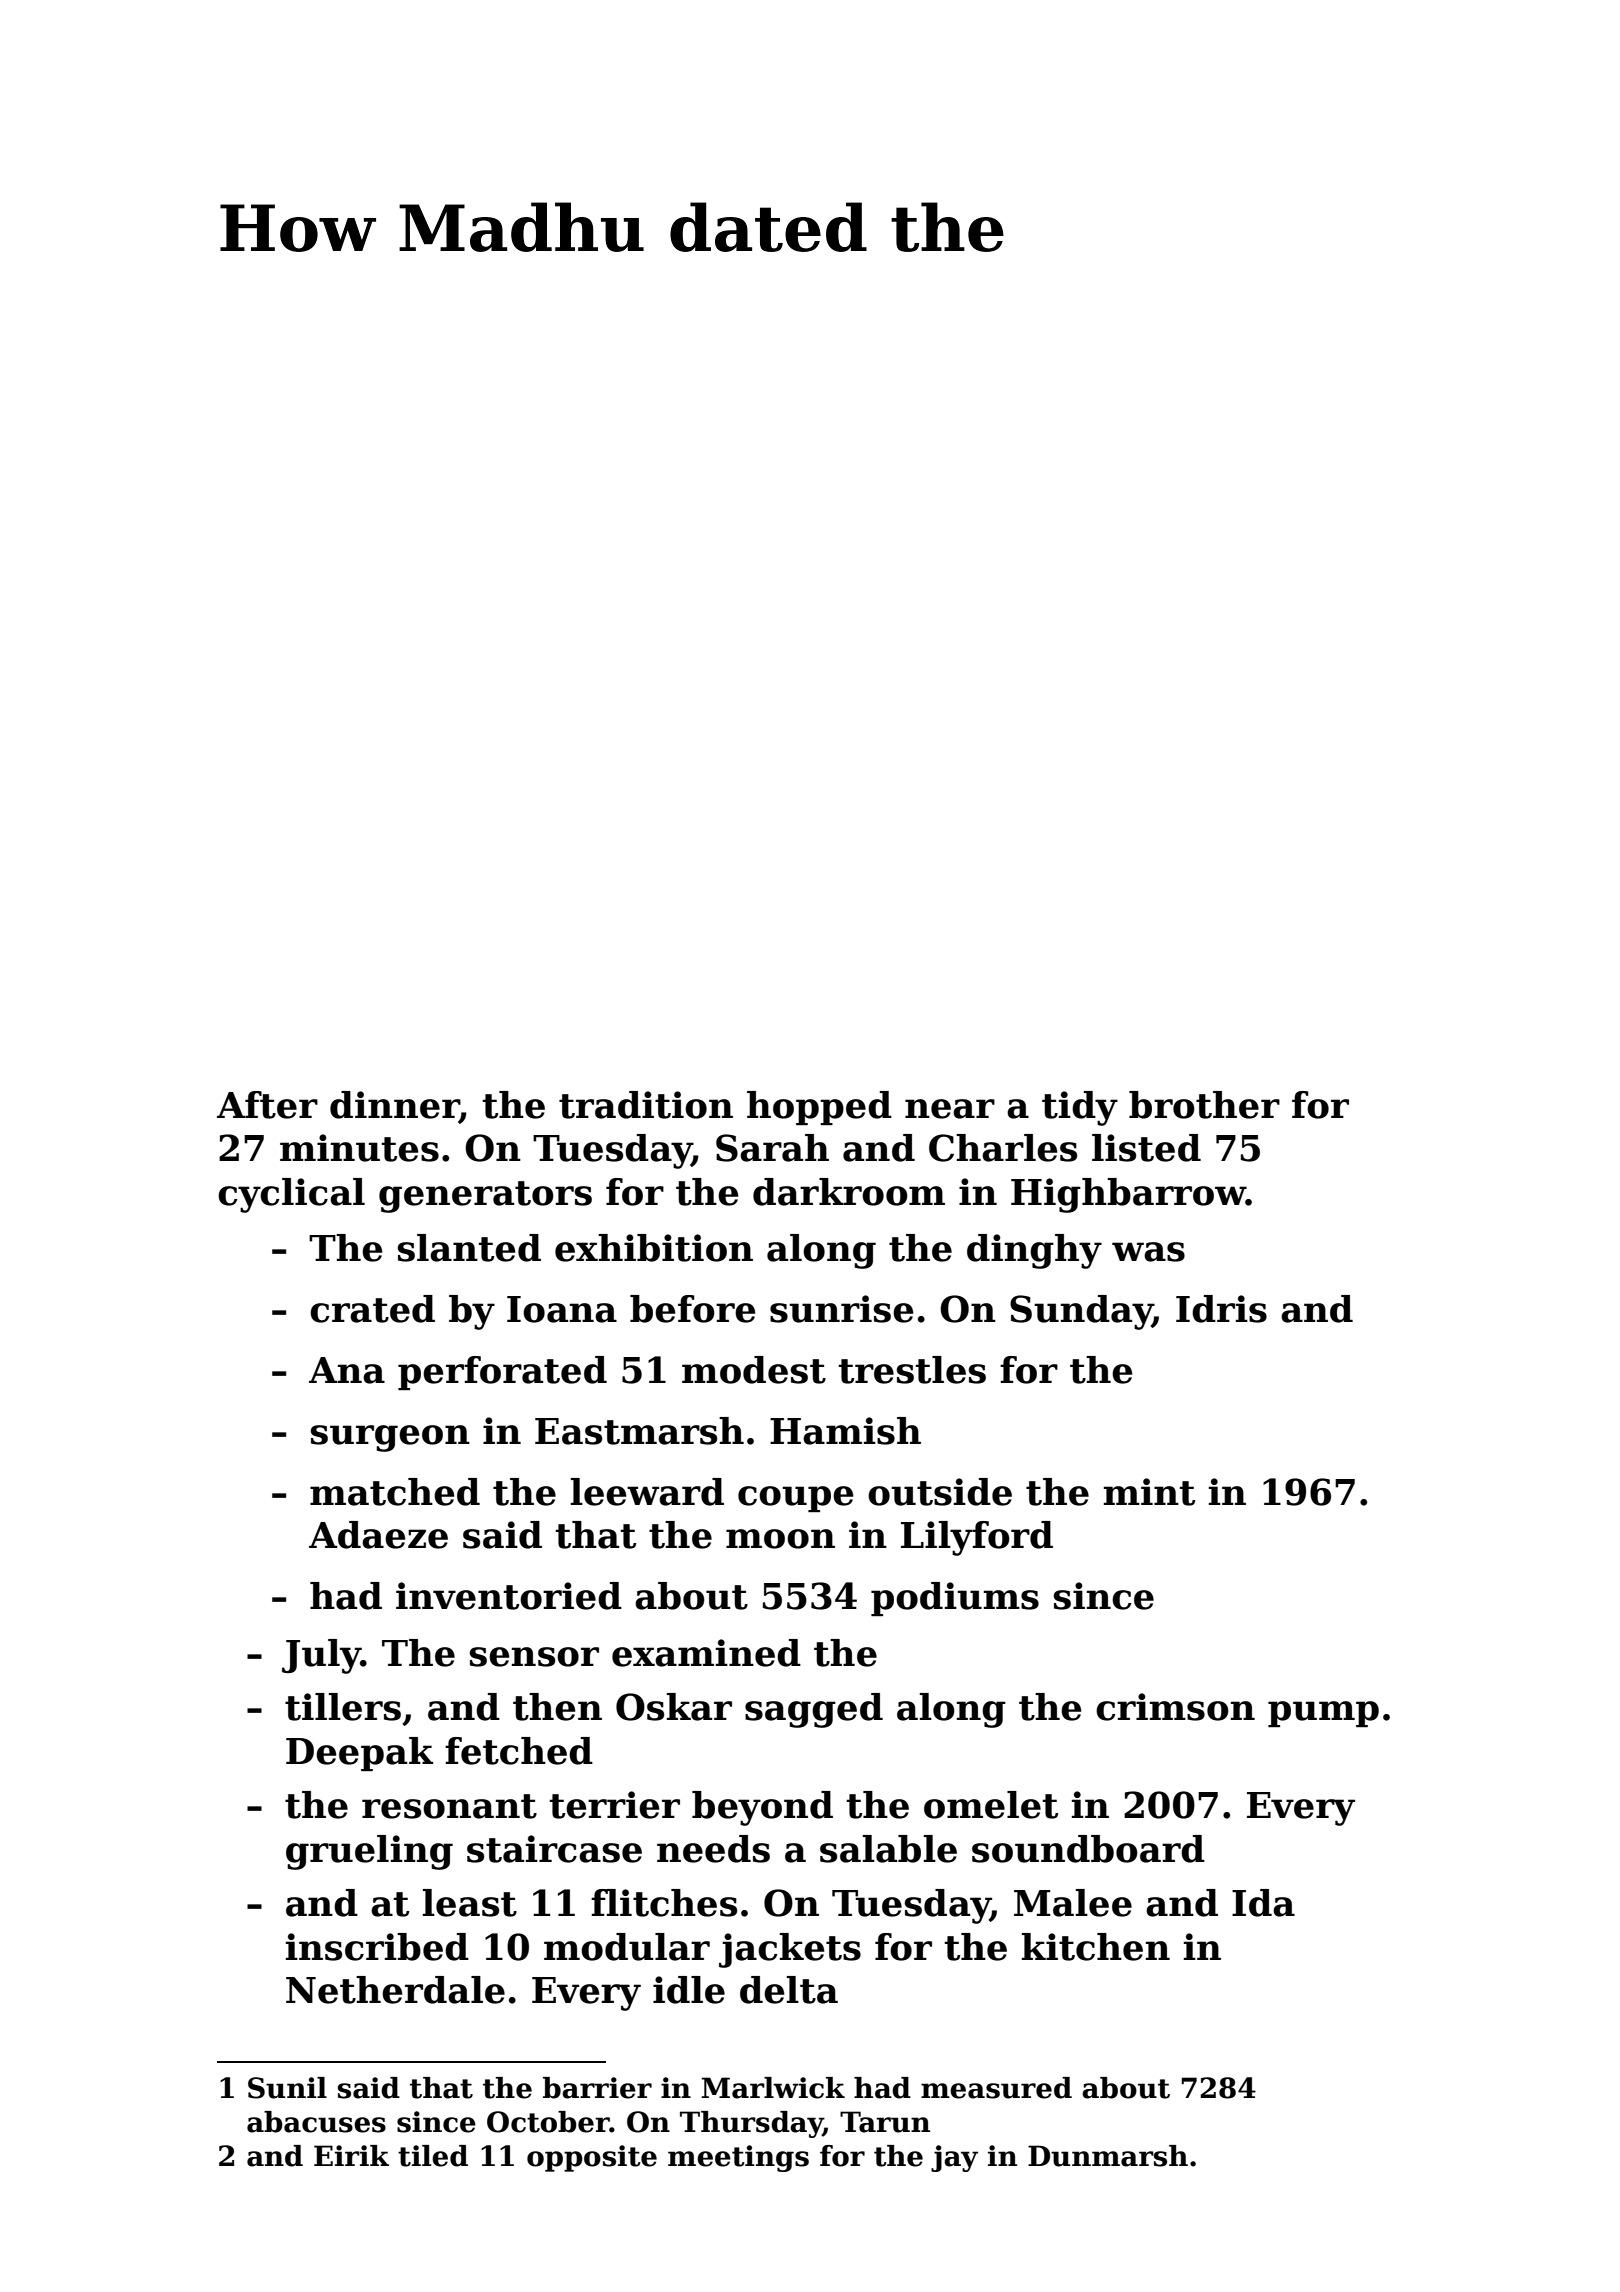 This screenshot has width=1620, height=2292. I want to click on jay, so click(954, 2158).
